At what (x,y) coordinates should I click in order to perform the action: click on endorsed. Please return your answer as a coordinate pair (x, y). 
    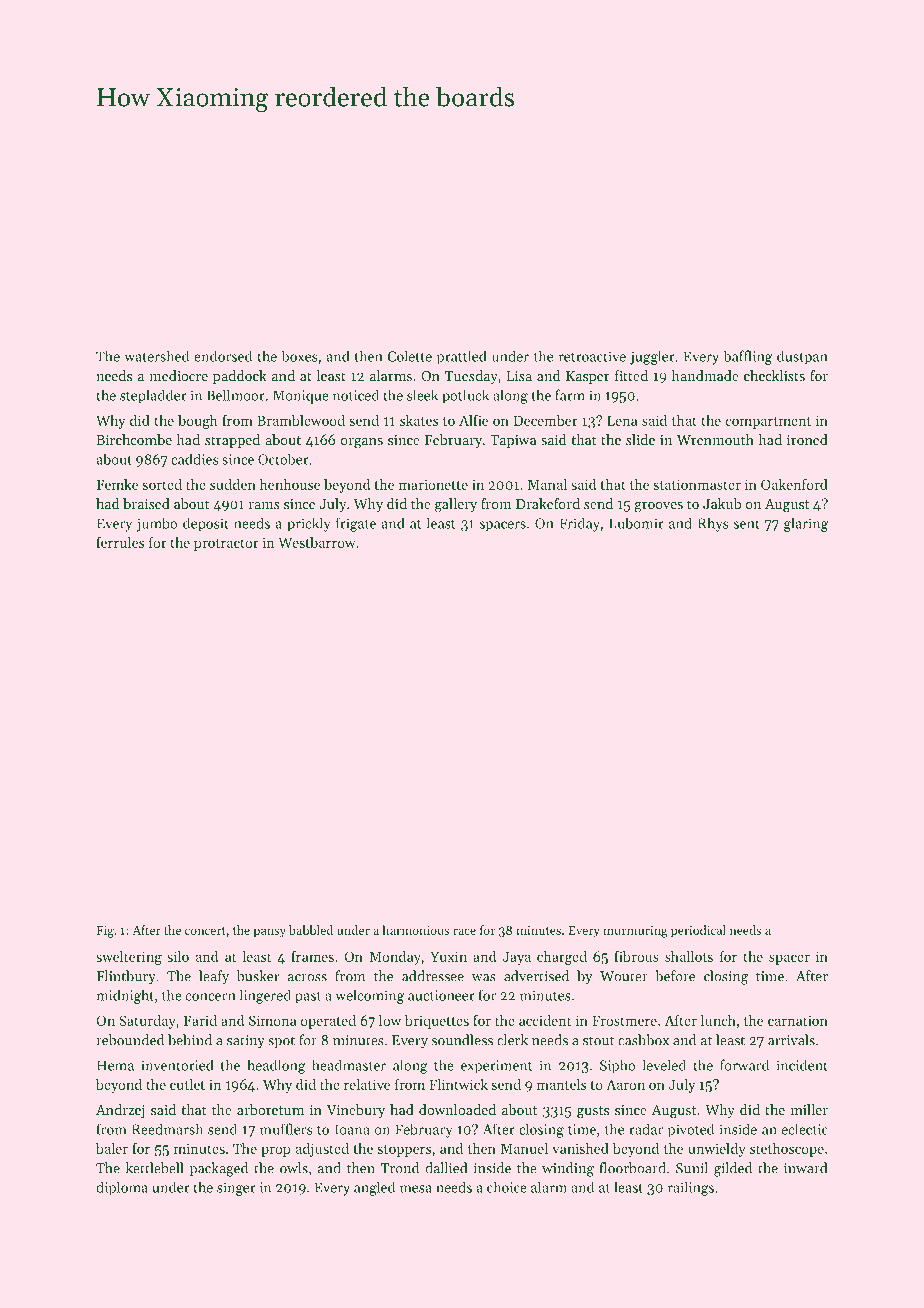
    Looking at the image, I should click on (223, 356).
